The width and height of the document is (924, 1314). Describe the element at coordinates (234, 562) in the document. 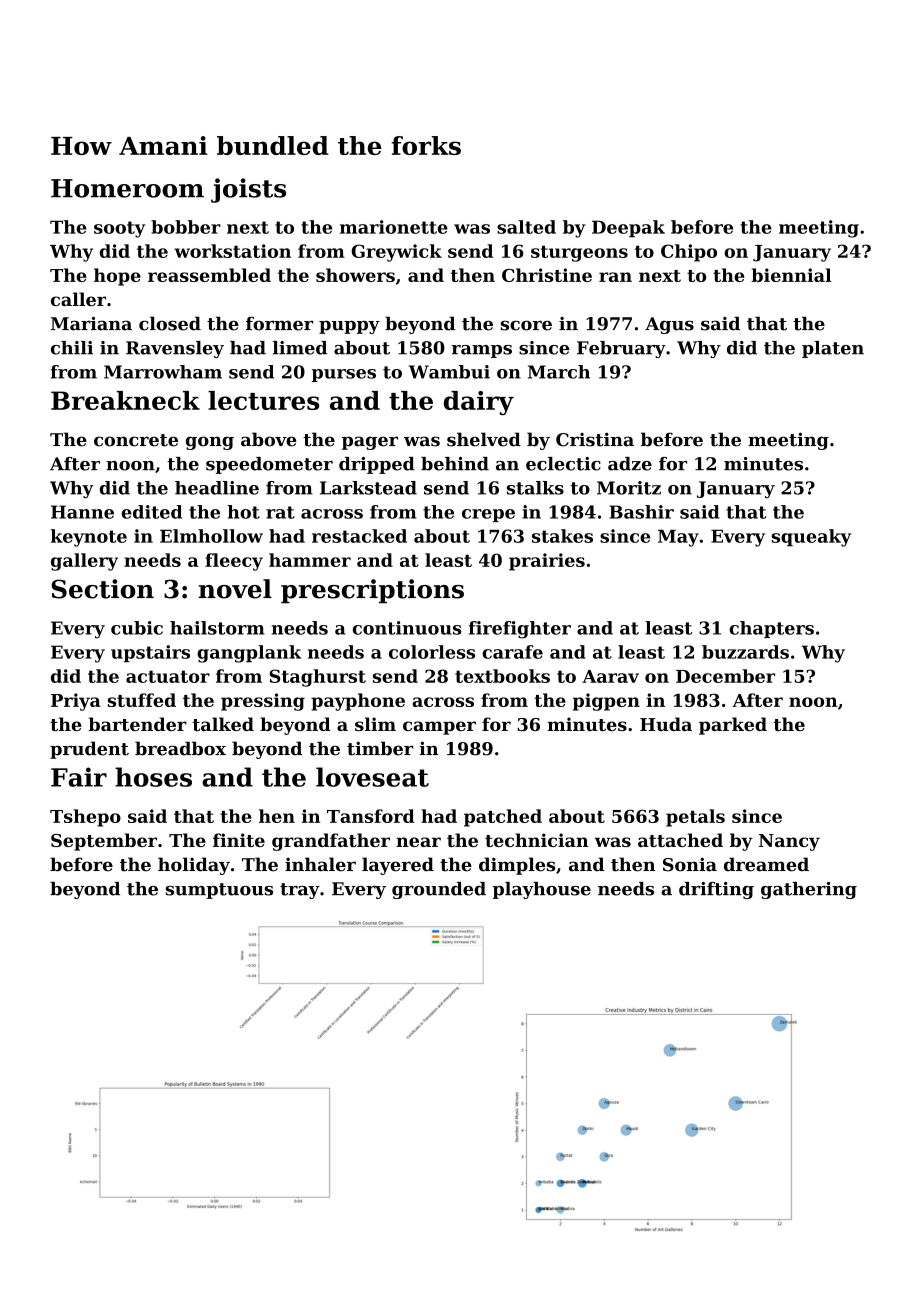

I see `fleecy` at that location.
